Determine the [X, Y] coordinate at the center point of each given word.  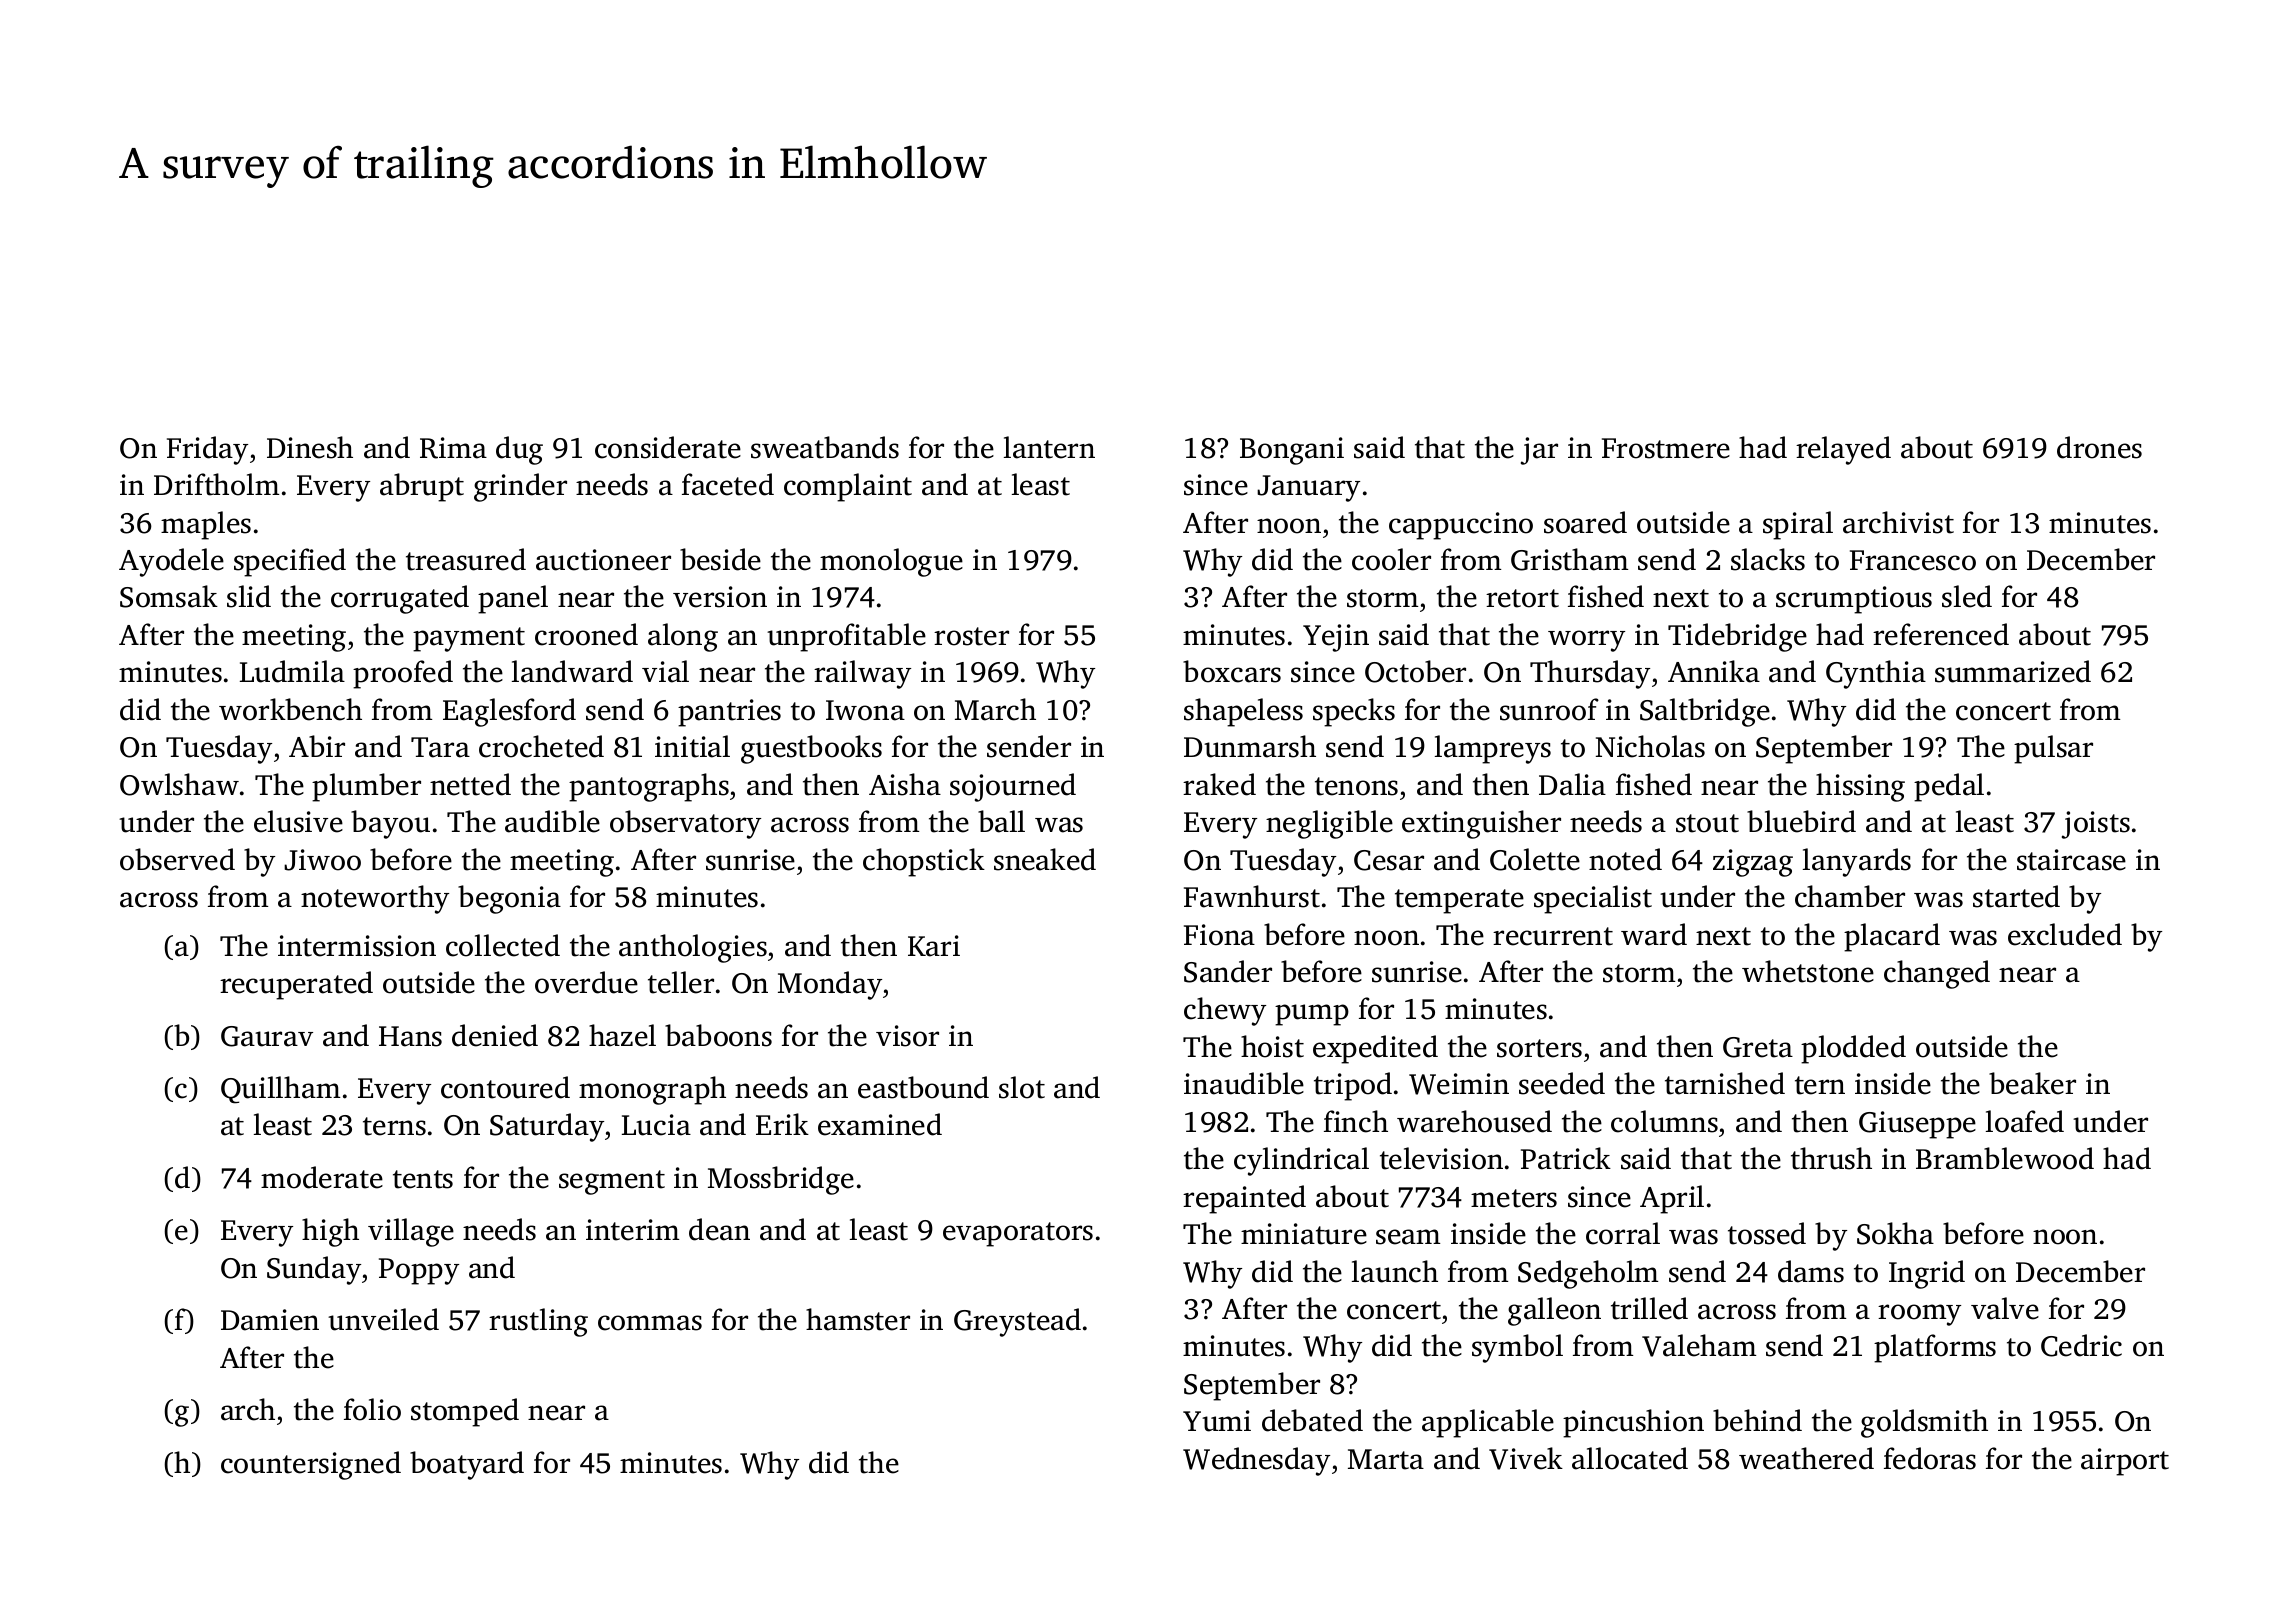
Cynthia [1876, 674]
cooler [1391, 559]
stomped [465, 1412]
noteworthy [375, 899]
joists [2096, 825]
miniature [1304, 1234]
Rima [453, 448]
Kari [934, 946]
